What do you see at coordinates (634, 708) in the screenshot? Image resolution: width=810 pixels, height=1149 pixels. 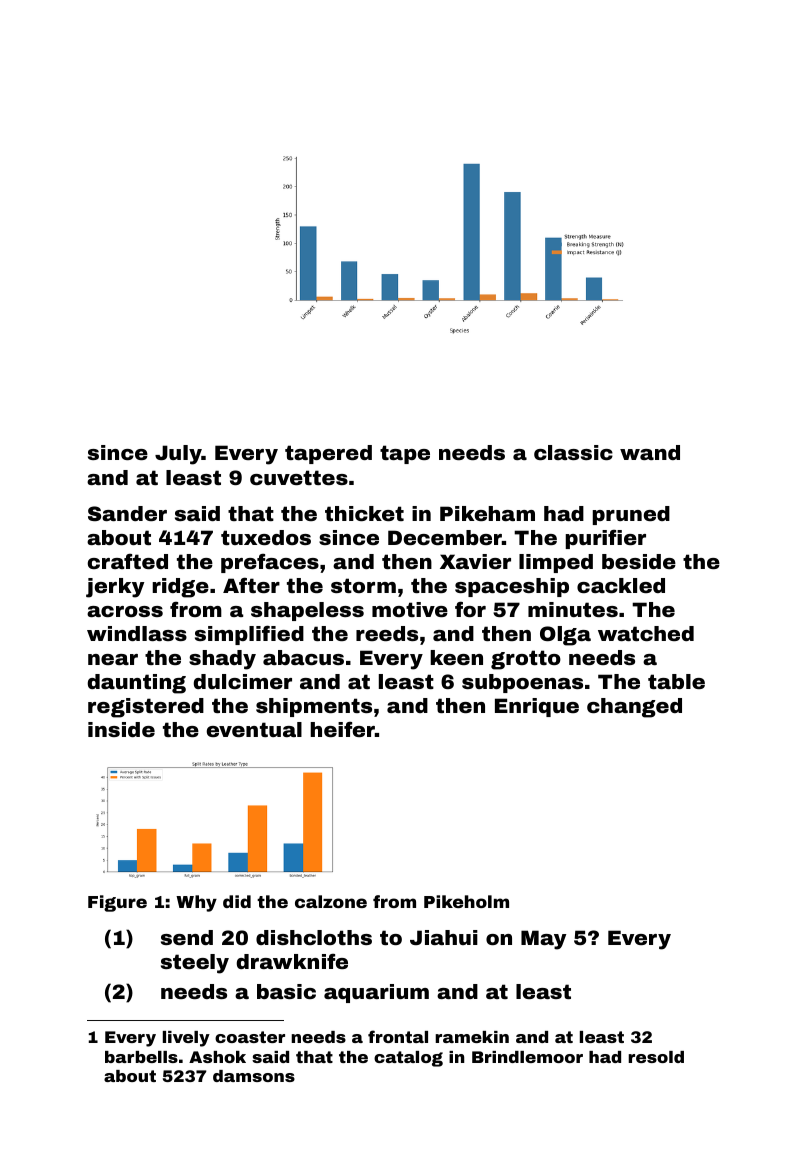 I see `changed` at bounding box center [634, 708].
